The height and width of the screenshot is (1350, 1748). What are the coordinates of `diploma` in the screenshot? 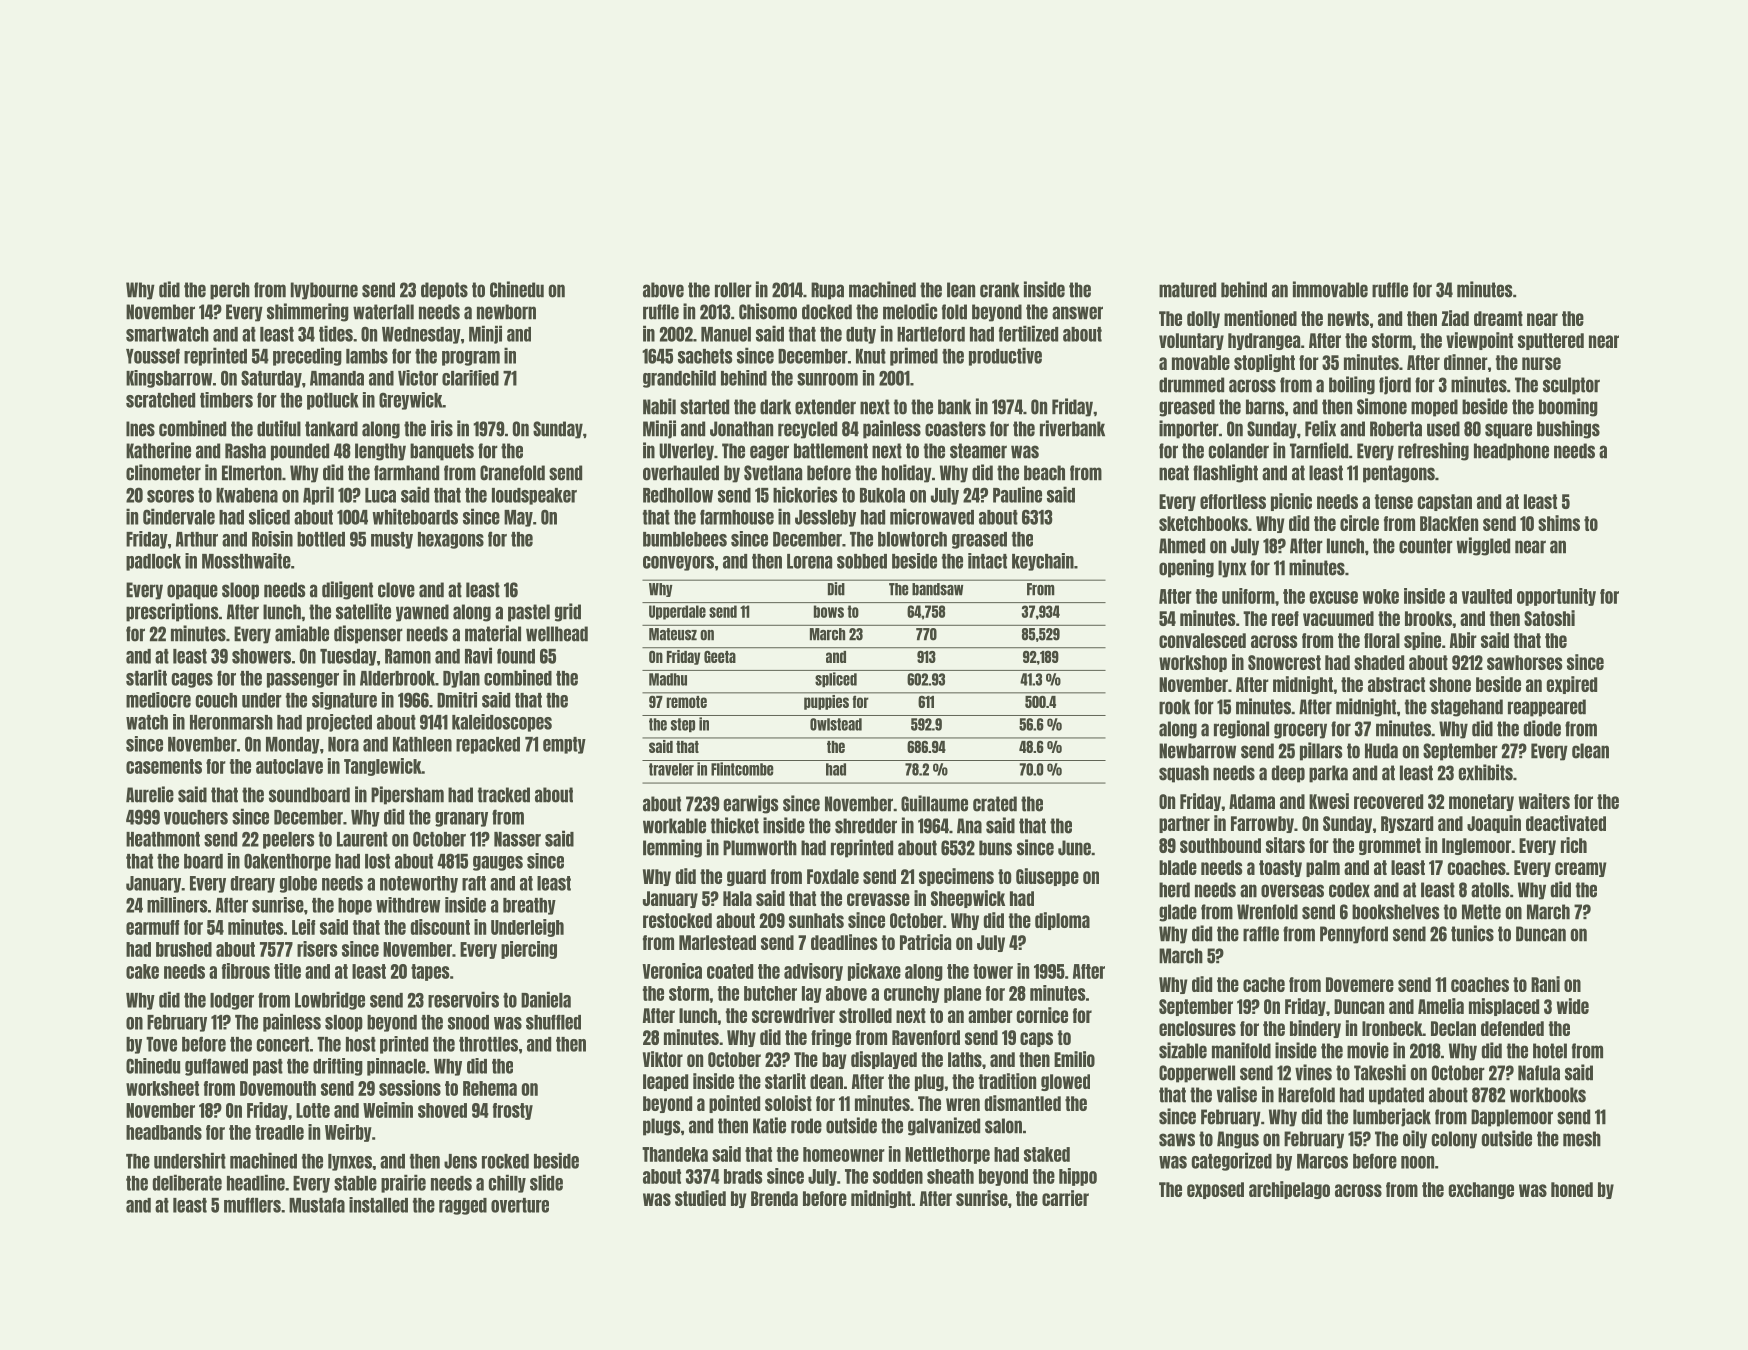 It's located at (1062, 921).
